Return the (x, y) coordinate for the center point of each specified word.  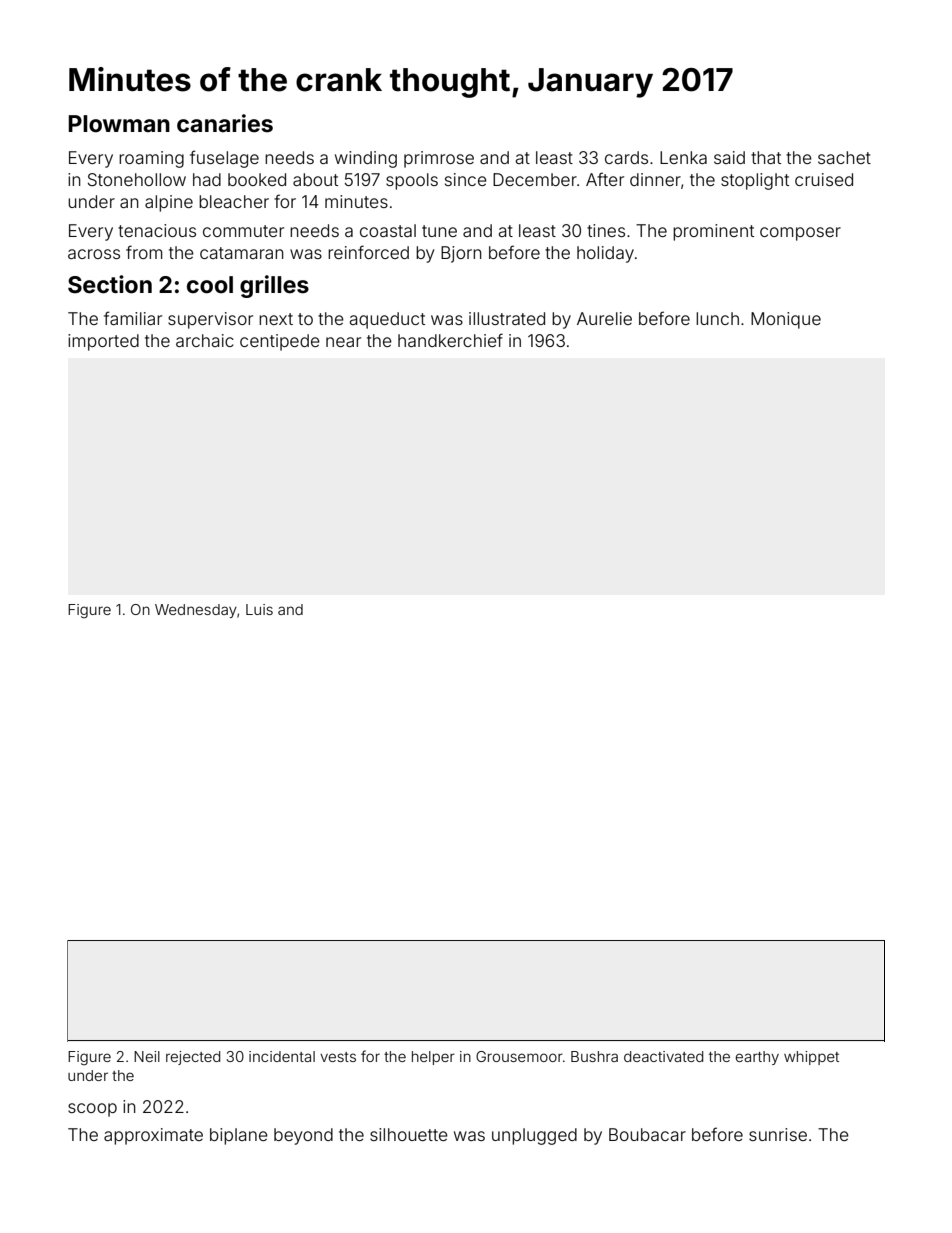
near (343, 342)
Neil (147, 1056)
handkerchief (450, 340)
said (729, 157)
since (466, 179)
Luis (259, 609)
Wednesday (196, 611)
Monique (786, 320)
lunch (717, 318)
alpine (169, 203)
